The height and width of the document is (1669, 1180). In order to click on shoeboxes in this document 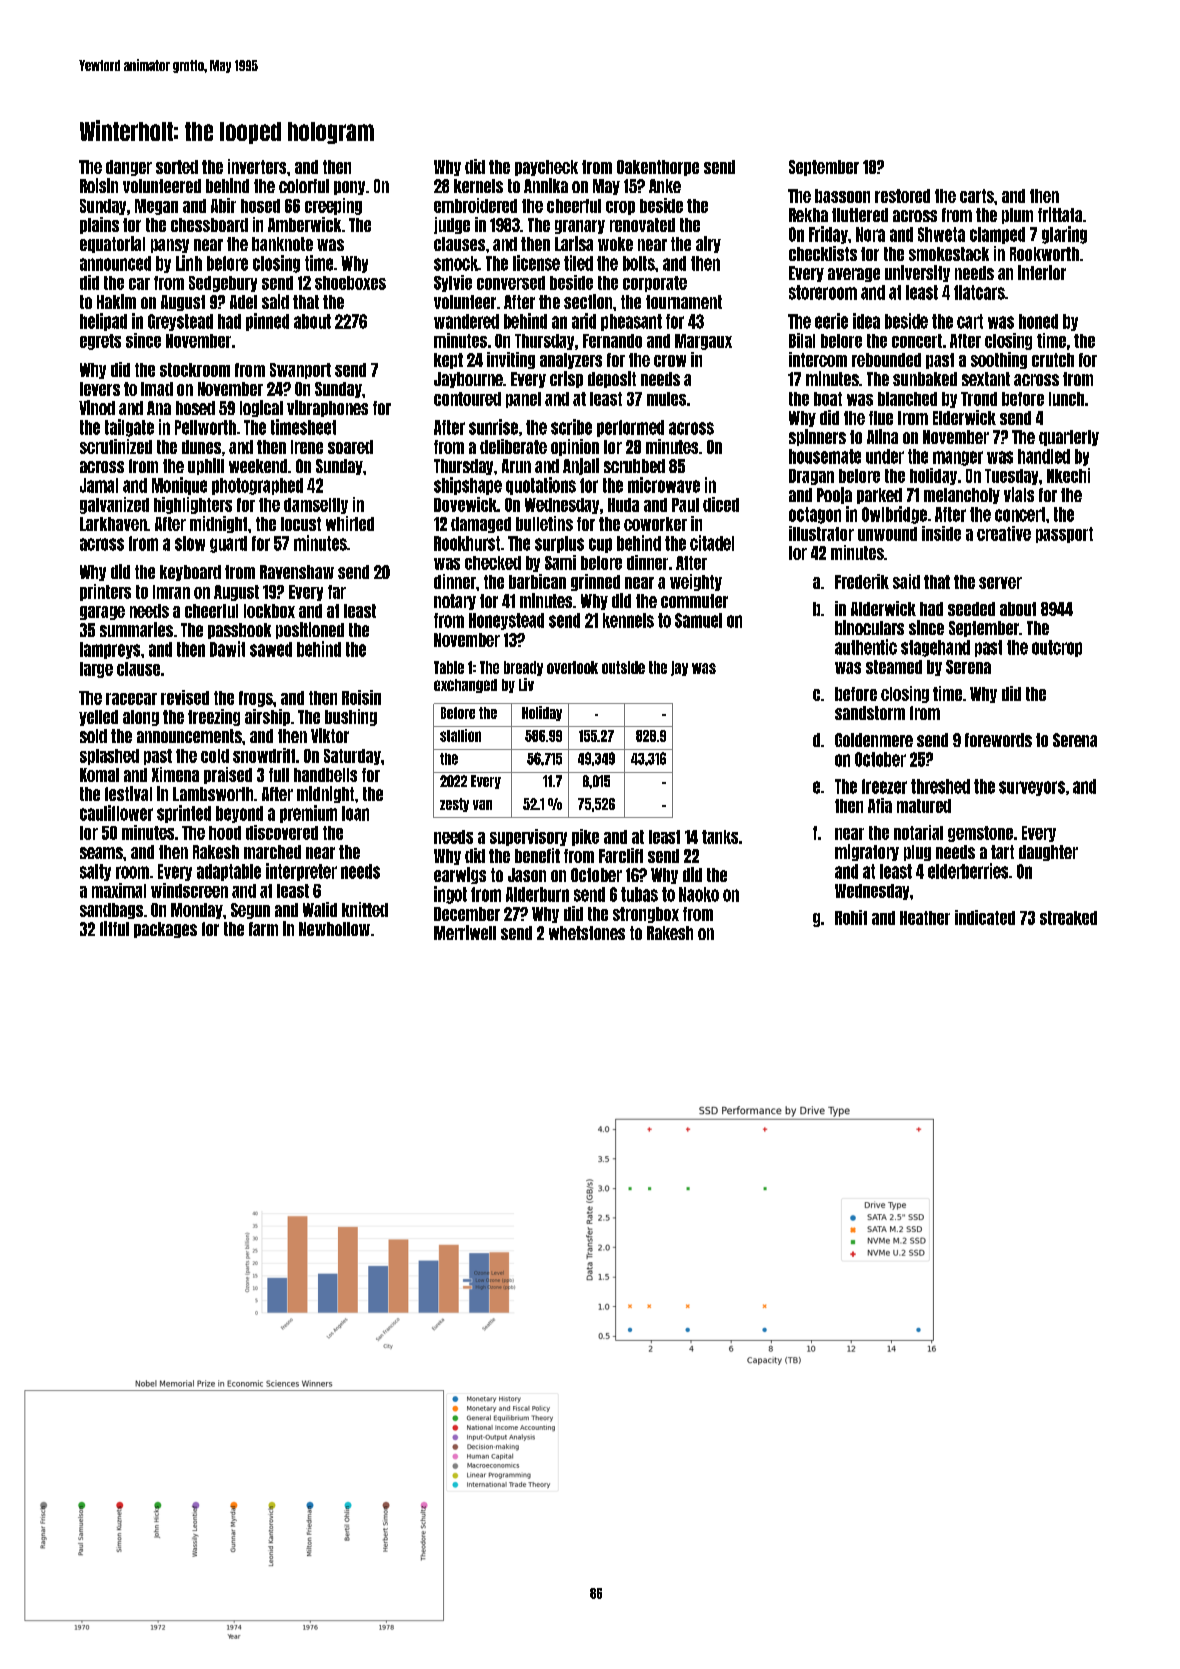, I will do `click(350, 283)`.
